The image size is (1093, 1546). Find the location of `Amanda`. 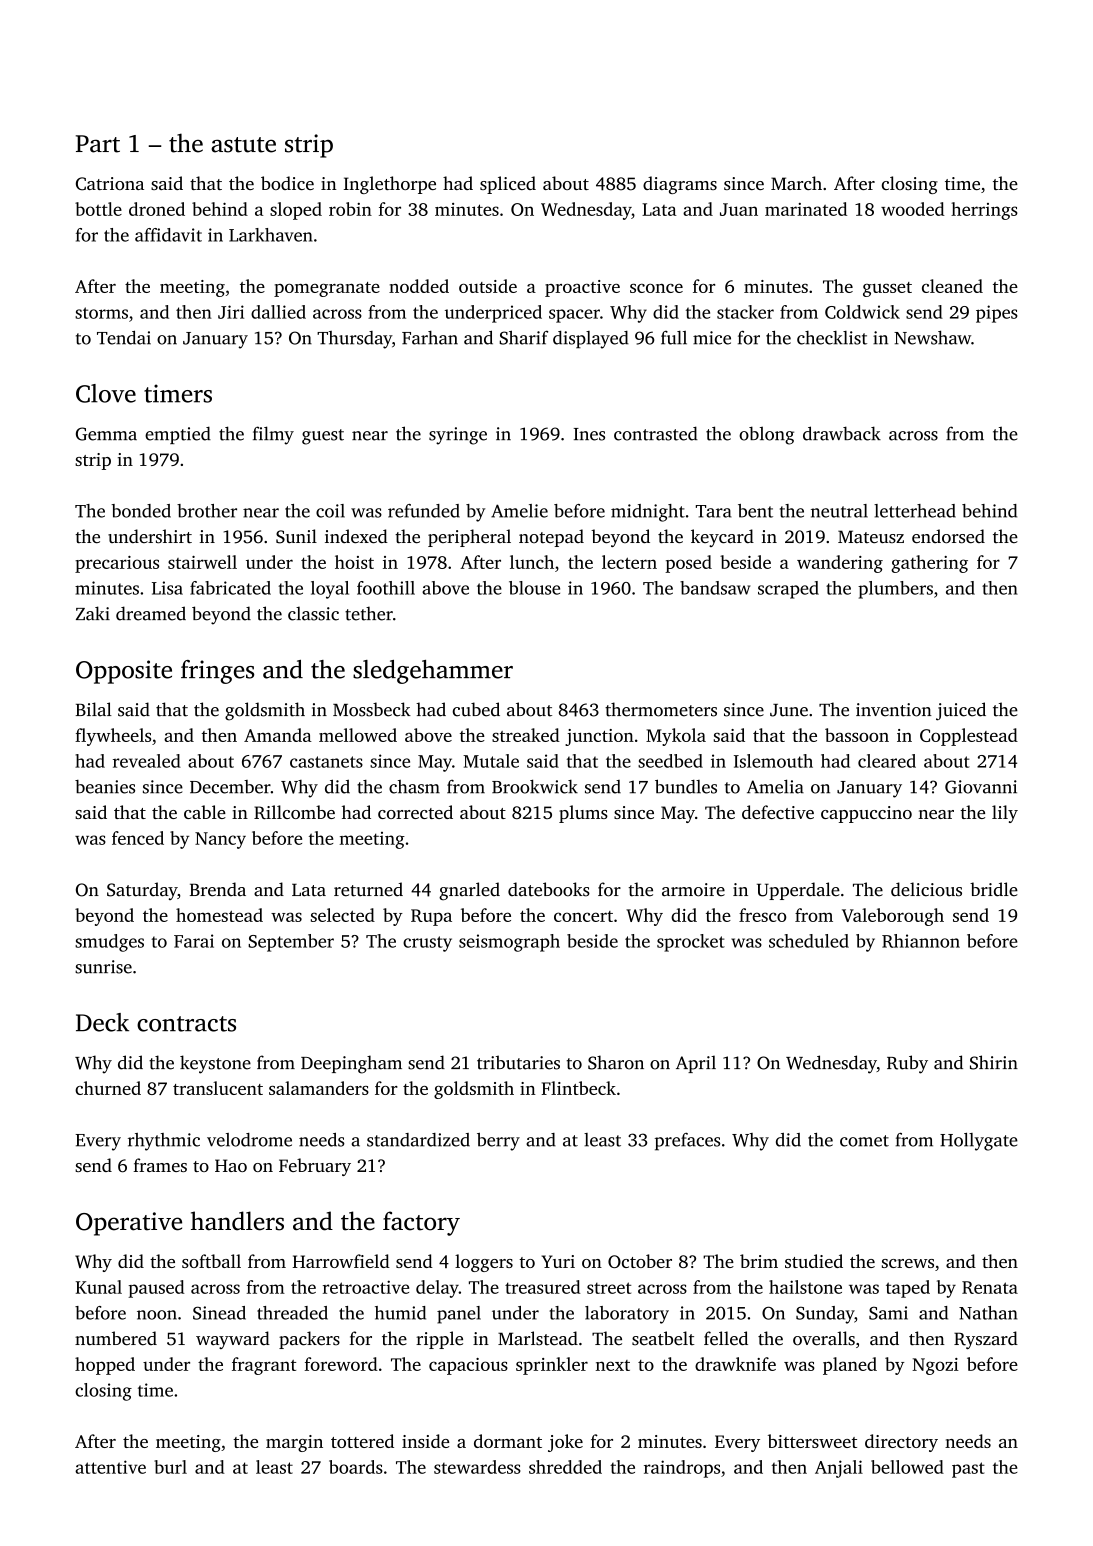

Amanda is located at coordinates (278, 735).
